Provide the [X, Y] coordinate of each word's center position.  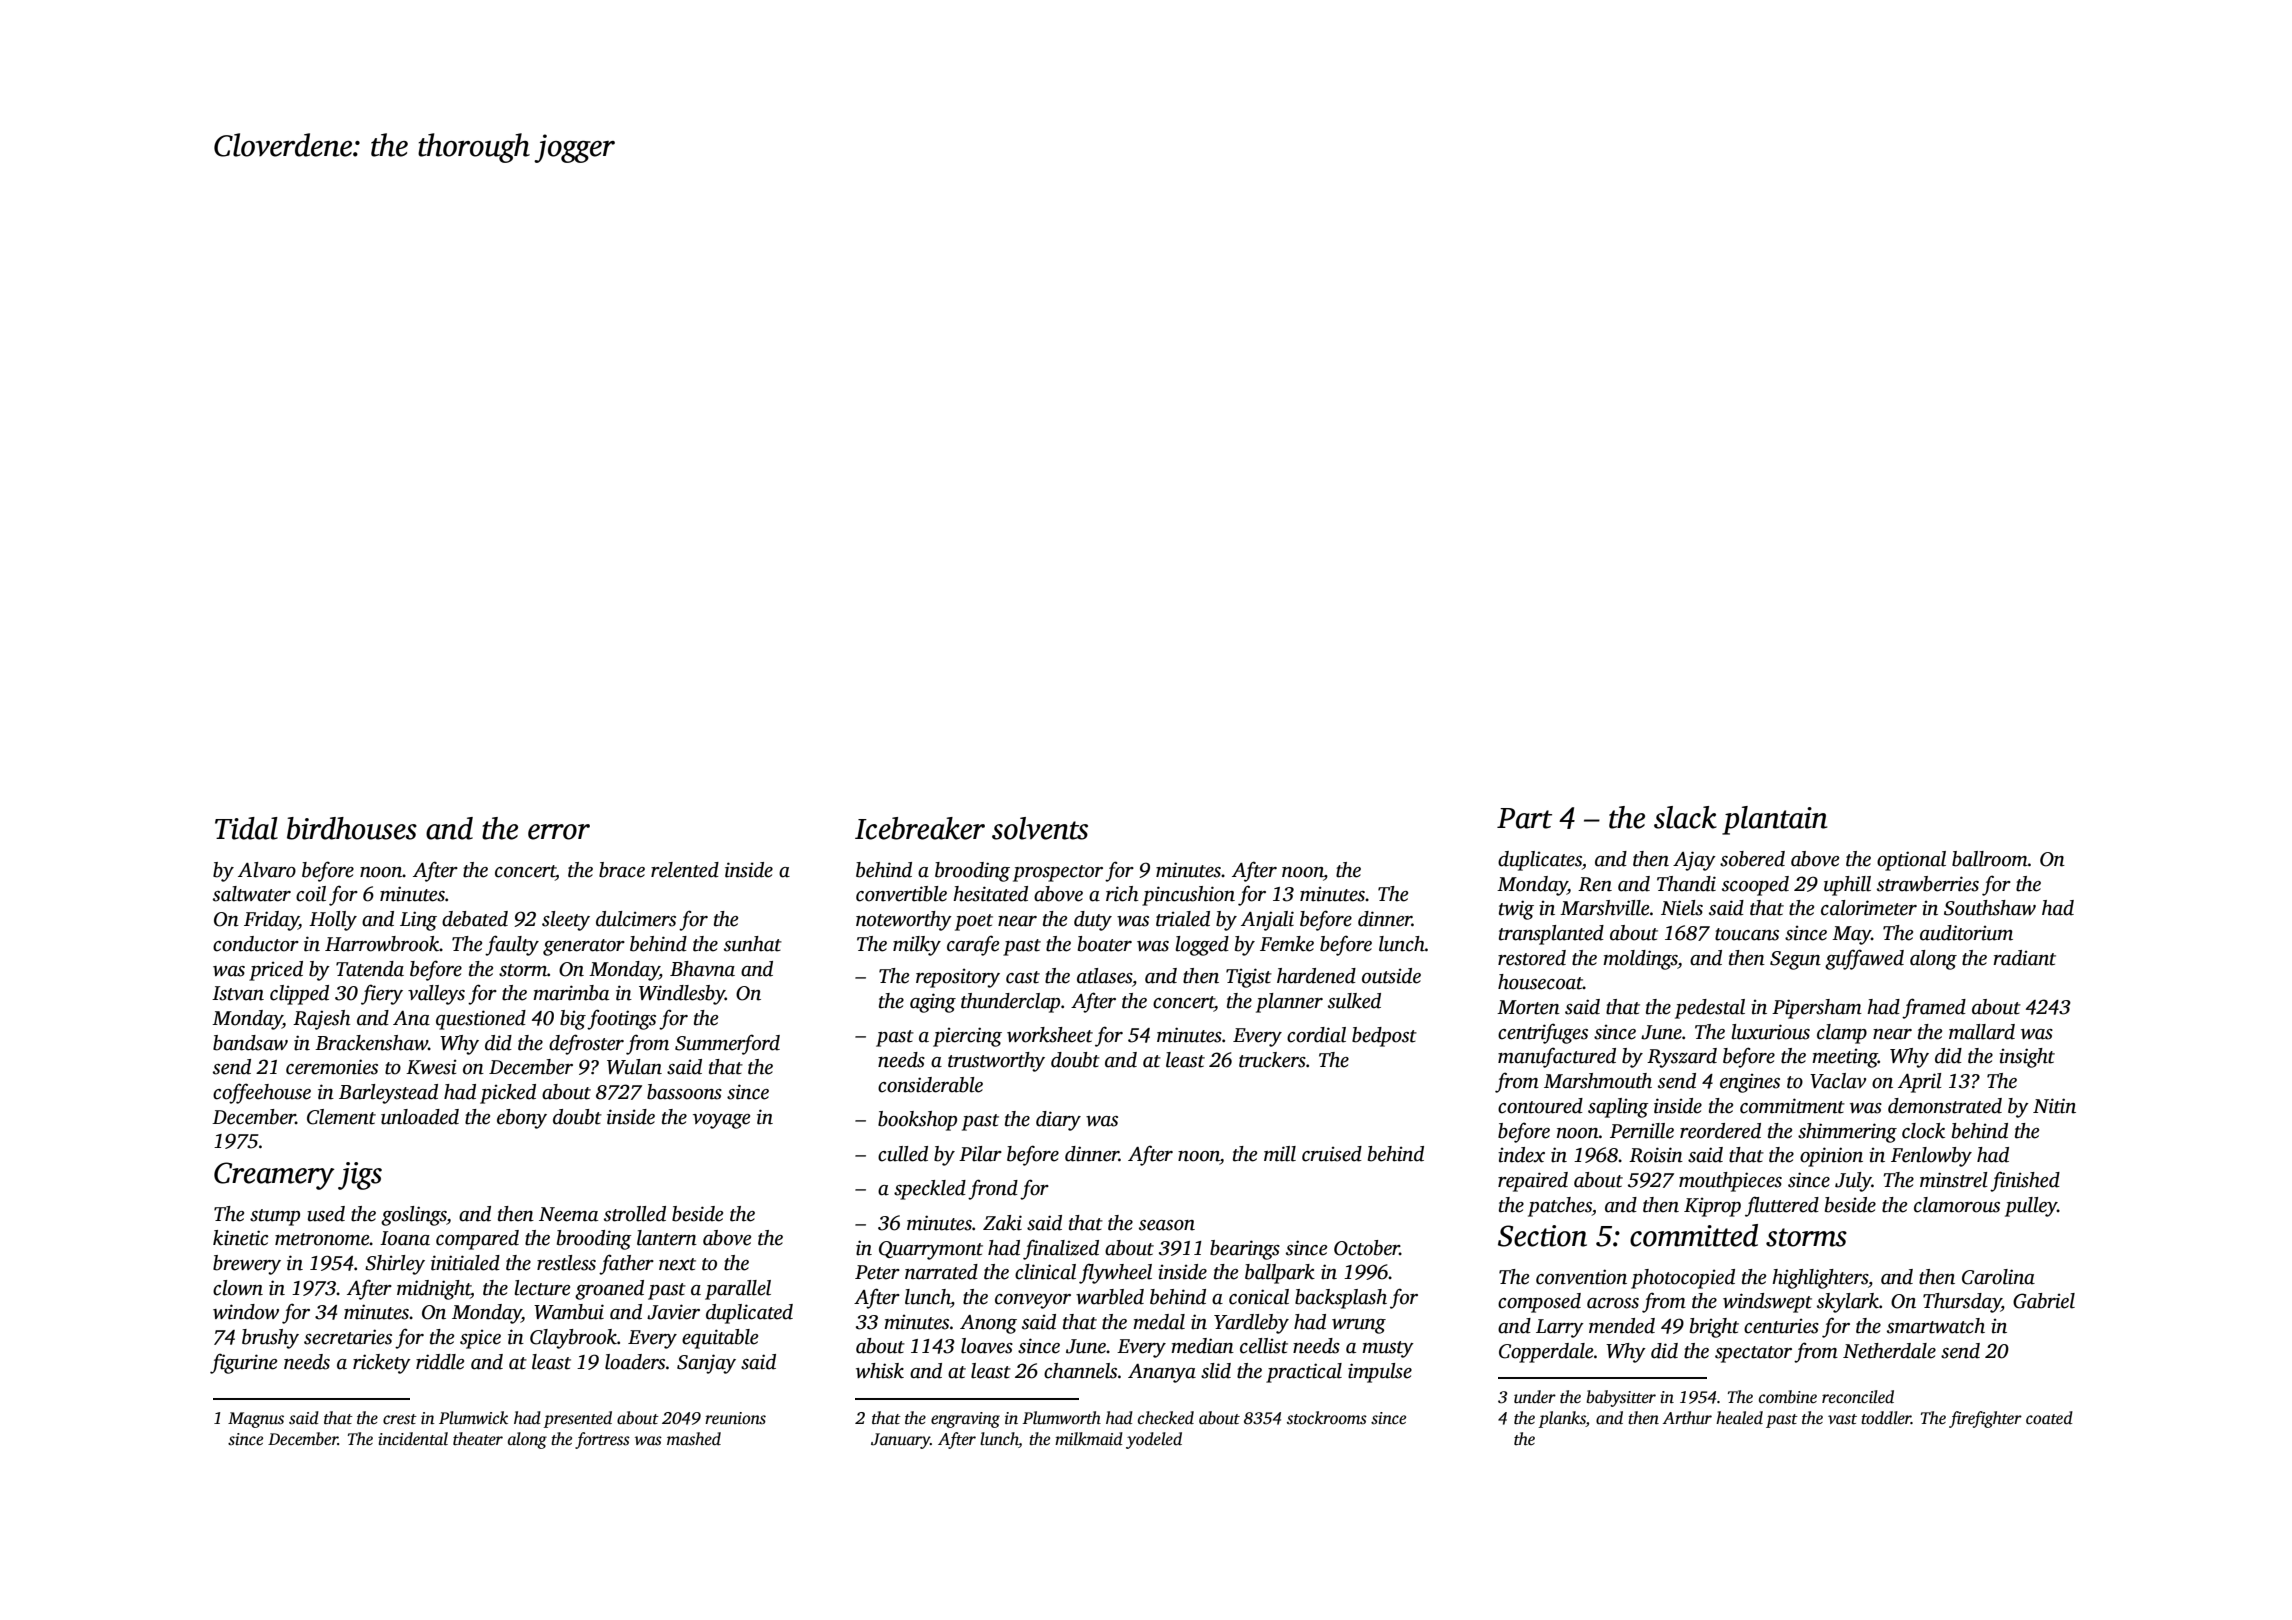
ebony [522, 1119]
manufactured [1557, 1057]
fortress [602, 1440]
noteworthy [904, 921]
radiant [2024, 958]
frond [993, 1189]
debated [475, 919]
